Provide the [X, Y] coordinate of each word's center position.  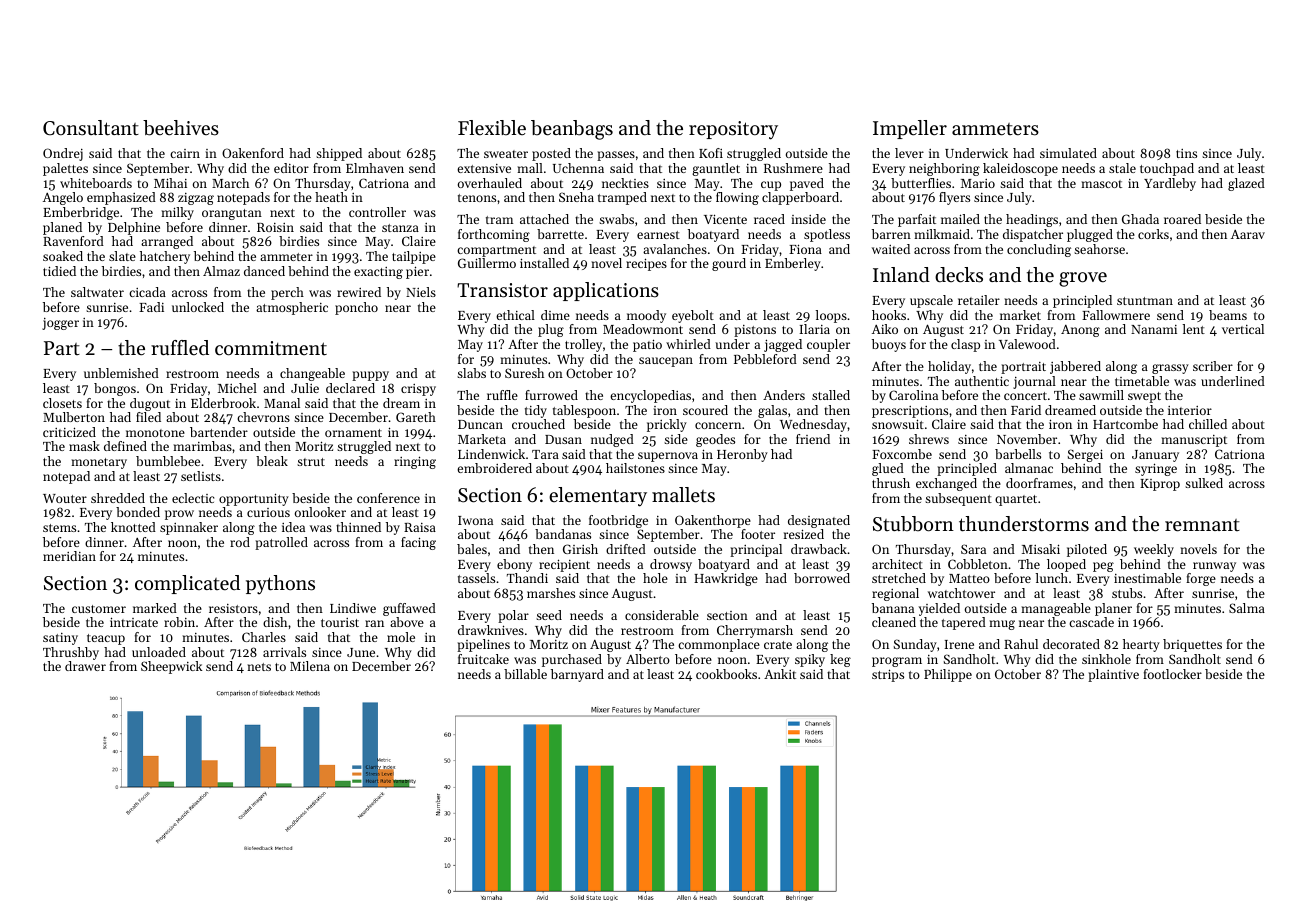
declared [350, 388]
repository [733, 130]
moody [646, 316]
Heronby [742, 455]
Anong [1080, 331]
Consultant [91, 128]
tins [1186, 153]
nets [259, 667]
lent [1194, 329]
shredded [118, 498]
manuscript [1194, 441]
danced [264, 271]
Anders [784, 395]
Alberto [648, 659]
